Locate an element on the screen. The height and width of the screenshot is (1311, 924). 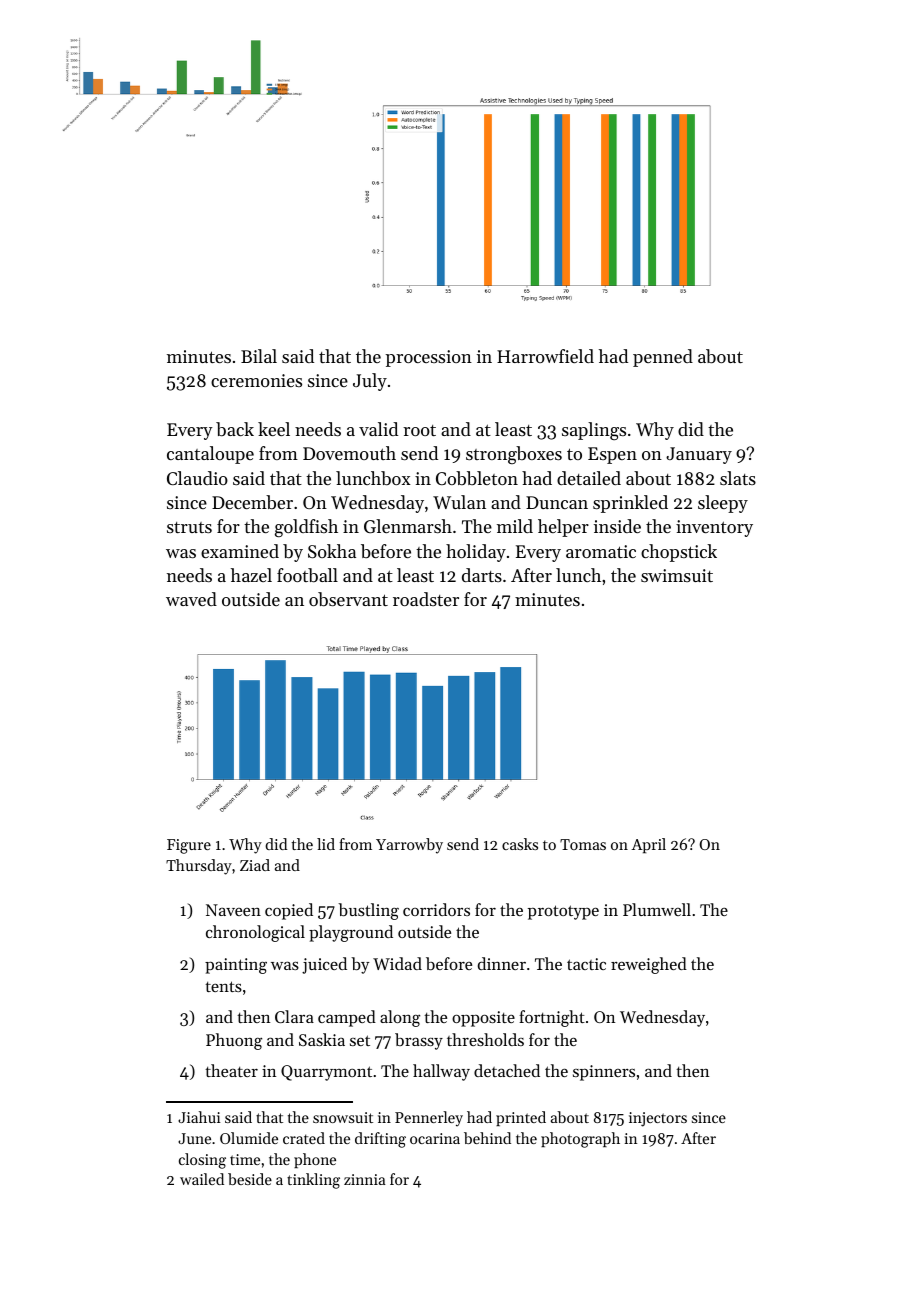
Bilal is located at coordinates (259, 356).
